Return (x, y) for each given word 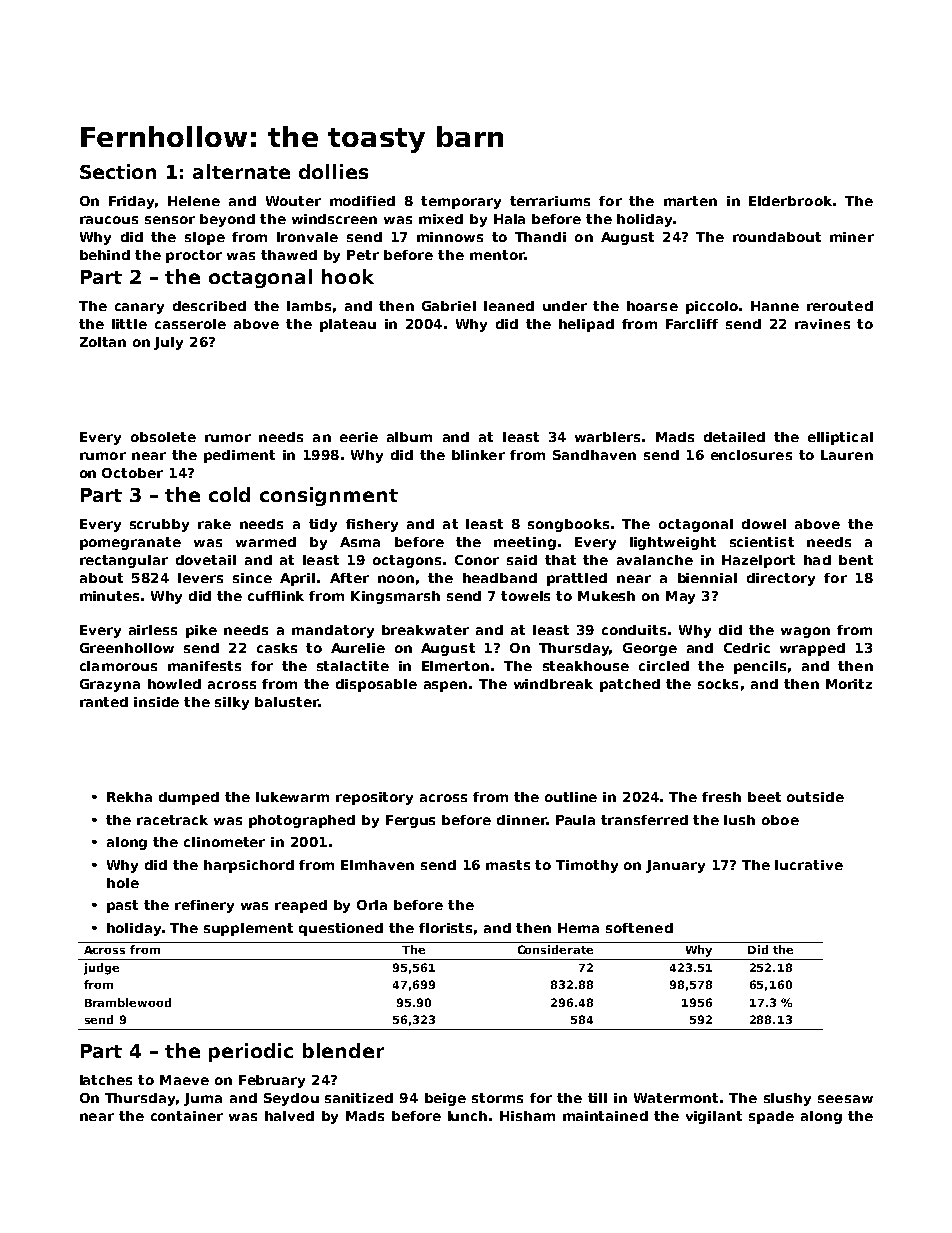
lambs (309, 306)
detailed (734, 437)
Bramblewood (128, 1002)
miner (852, 237)
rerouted (840, 306)
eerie (359, 437)
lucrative (809, 865)
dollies (333, 171)
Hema (578, 928)
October (132, 473)
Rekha (129, 797)
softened (639, 928)
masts (508, 865)
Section (118, 171)
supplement (248, 929)
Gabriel (449, 306)
